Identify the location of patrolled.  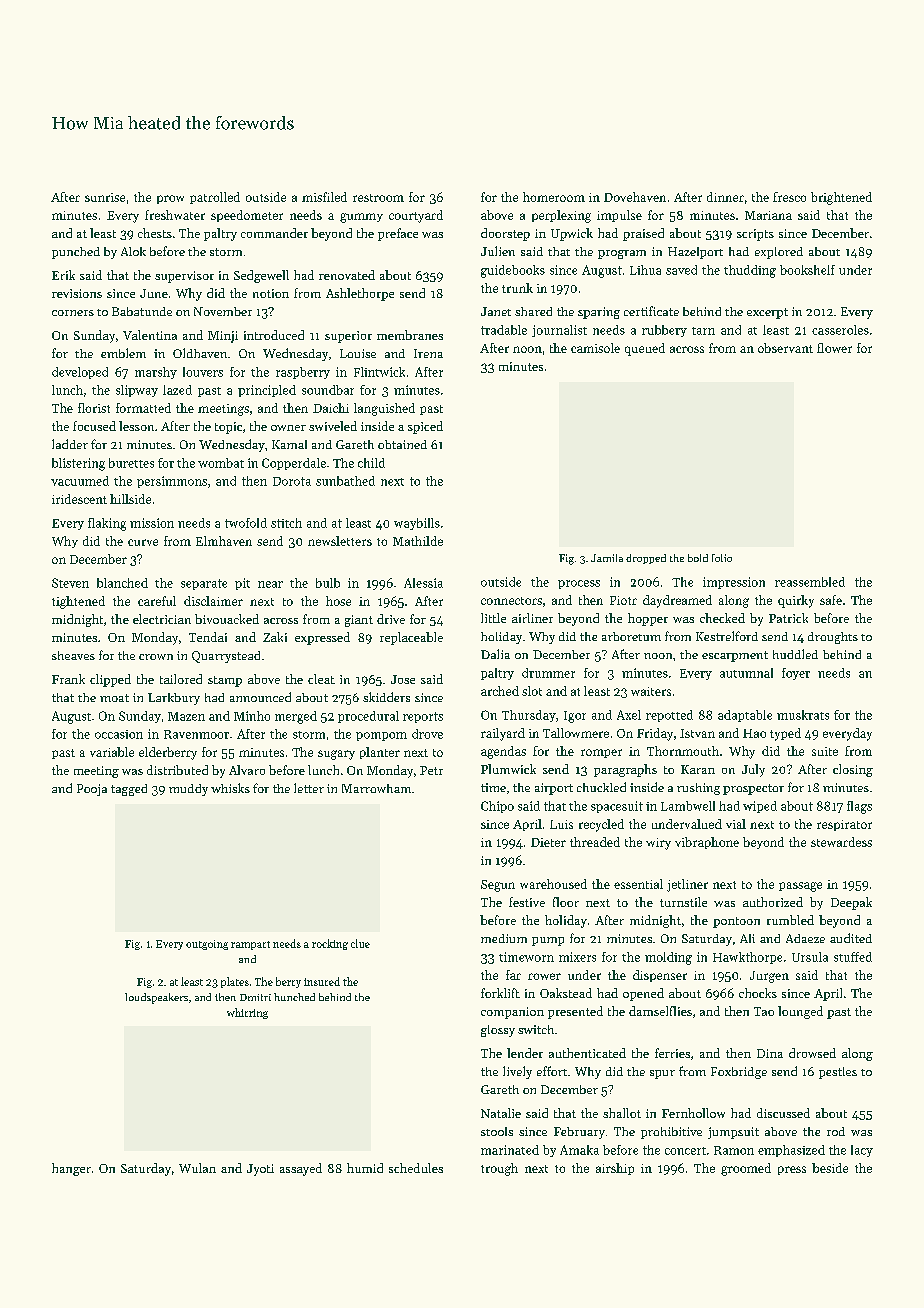
(215, 198).
